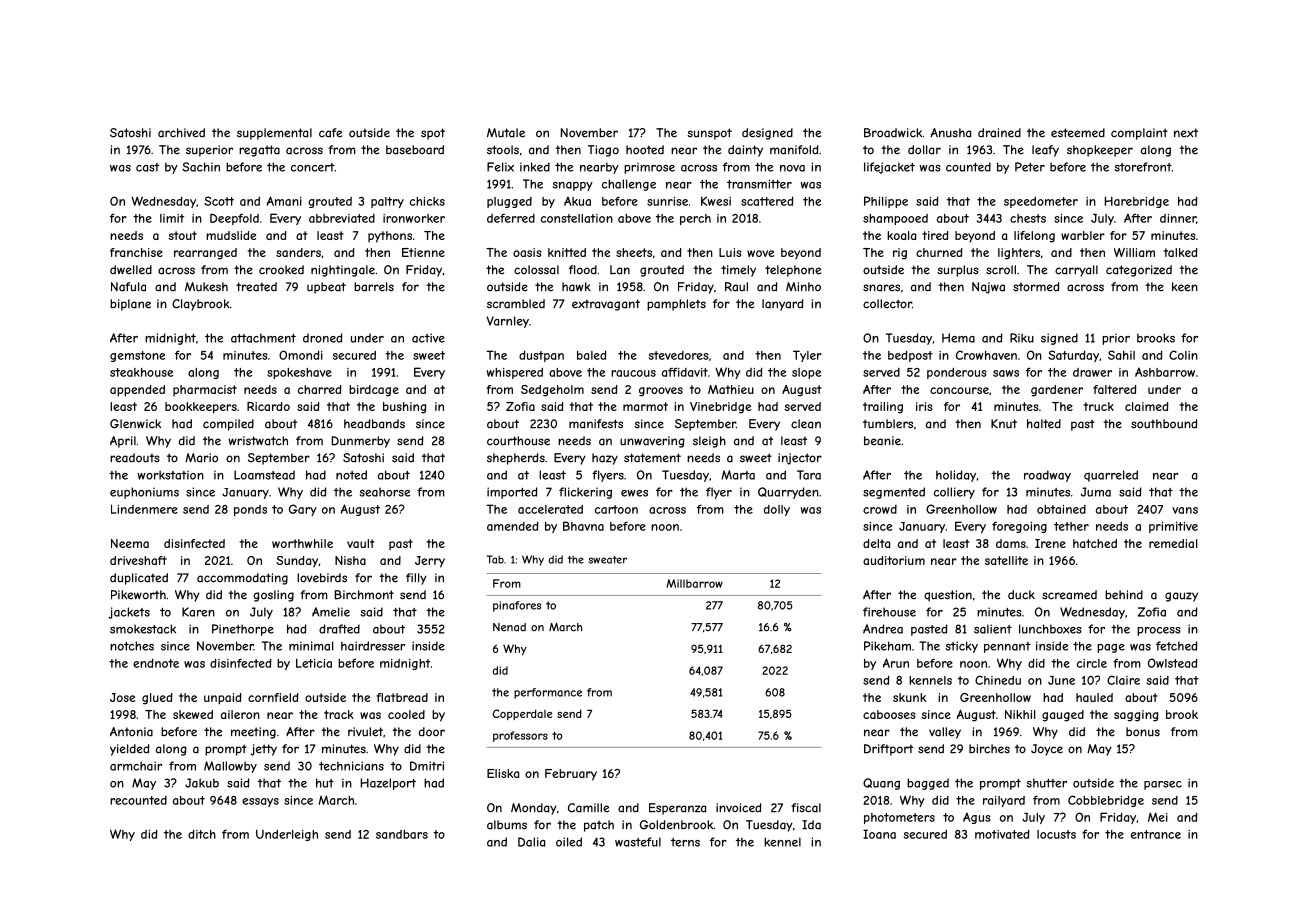 The image size is (1308, 924). What do you see at coordinates (219, 201) in the screenshot?
I see `Scott` at bounding box center [219, 201].
